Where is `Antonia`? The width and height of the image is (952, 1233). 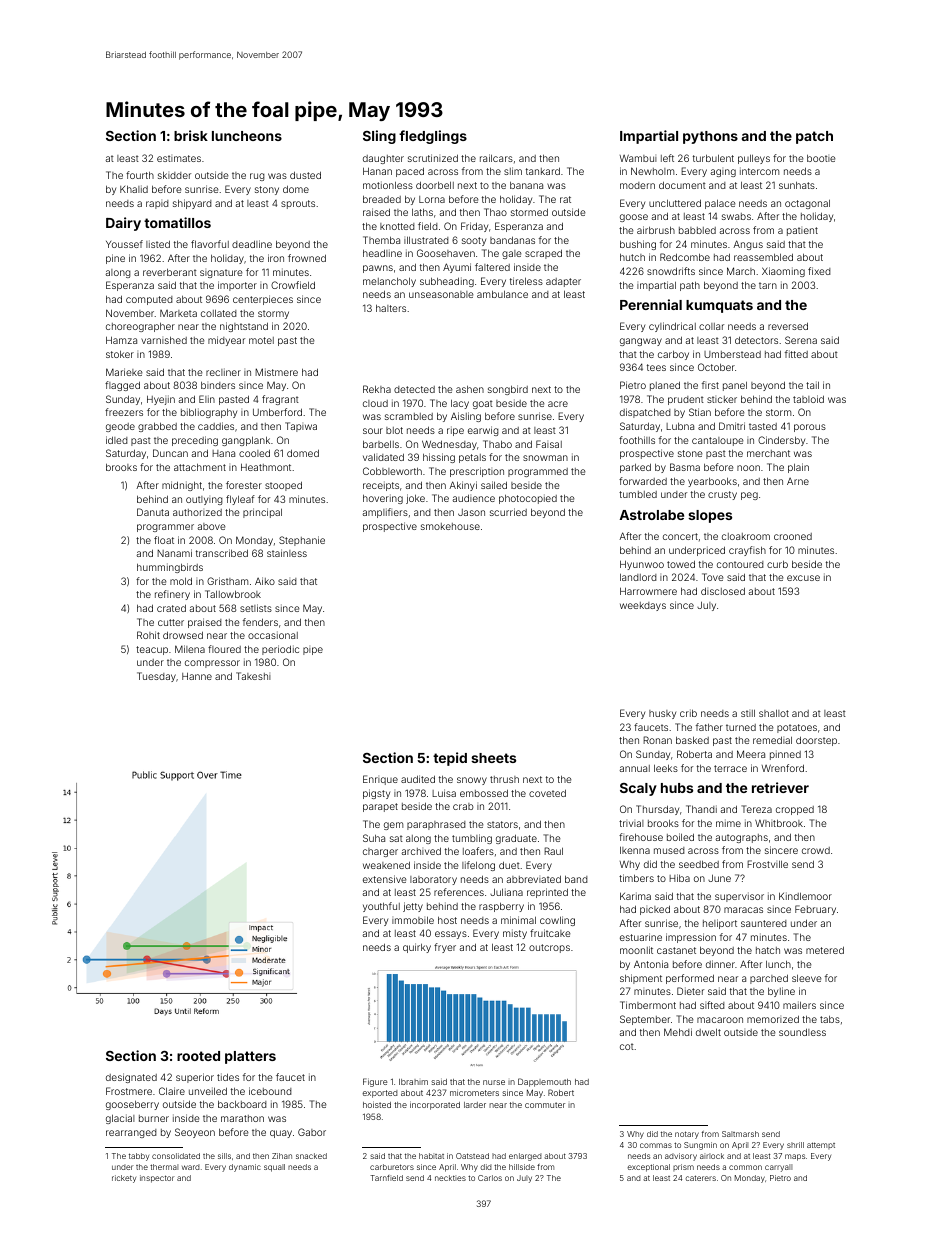
Antonia is located at coordinates (651, 964).
